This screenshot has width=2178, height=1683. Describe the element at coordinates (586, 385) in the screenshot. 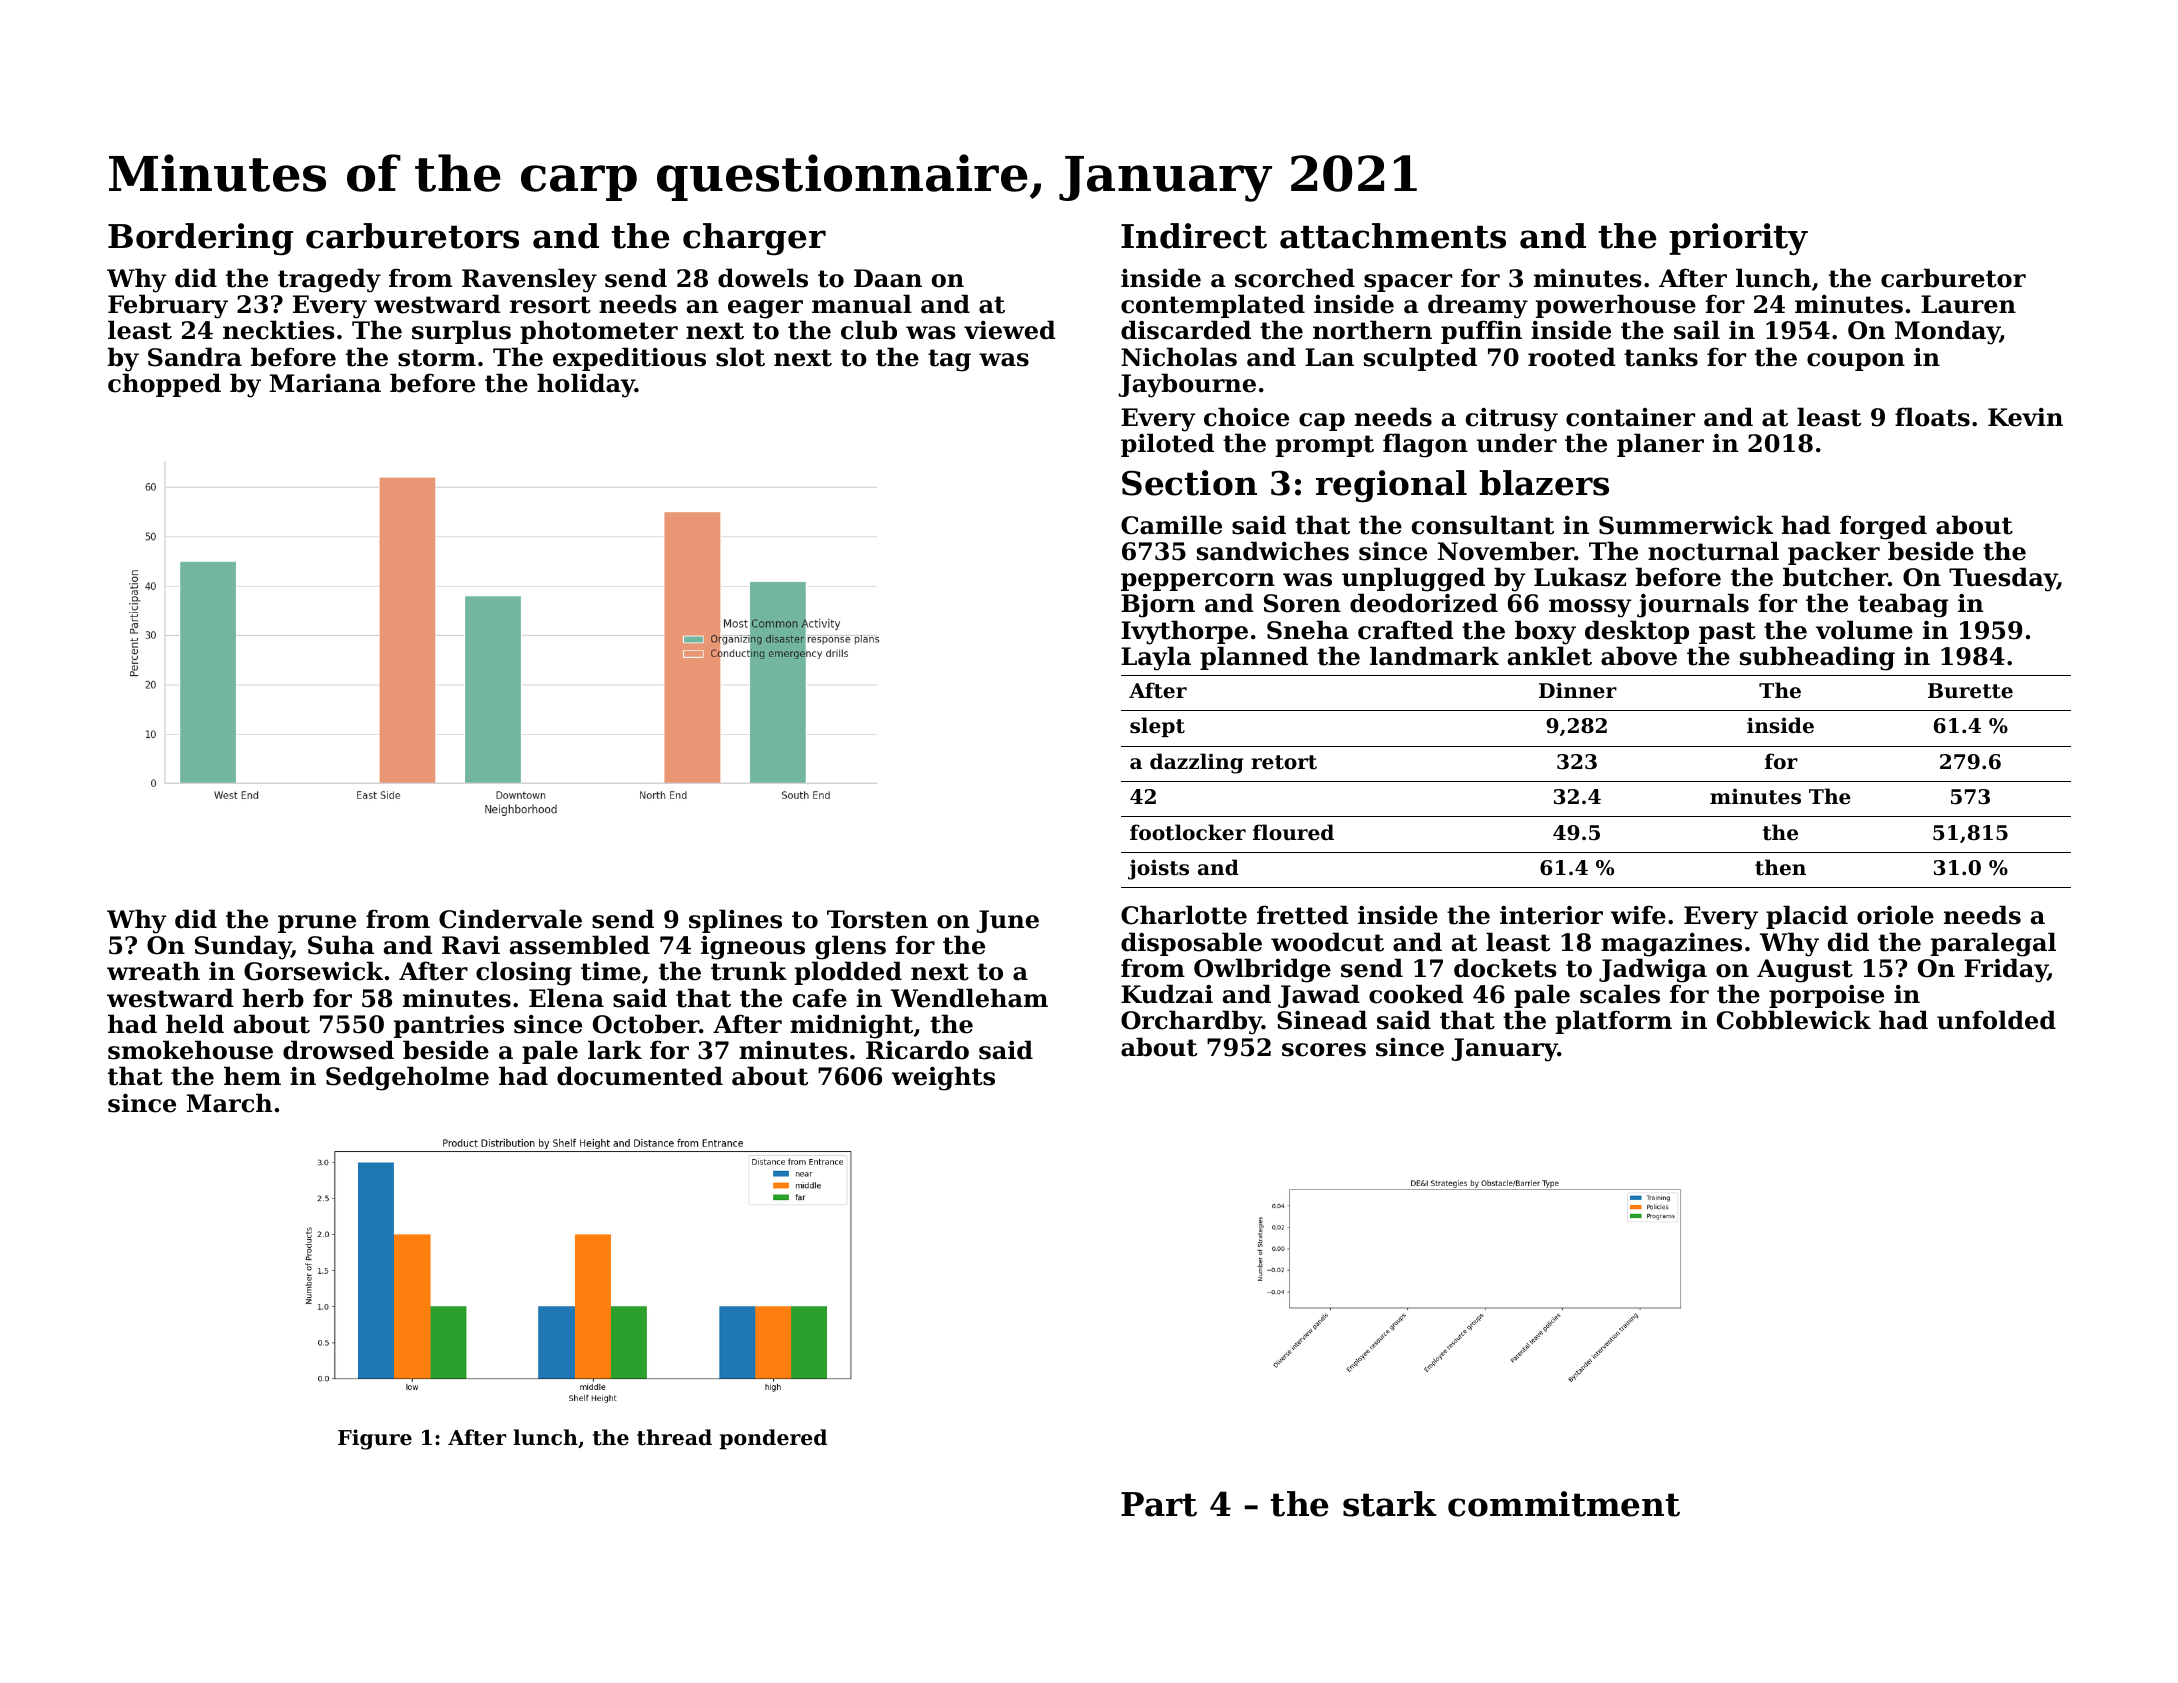

I see `holiday` at that location.
